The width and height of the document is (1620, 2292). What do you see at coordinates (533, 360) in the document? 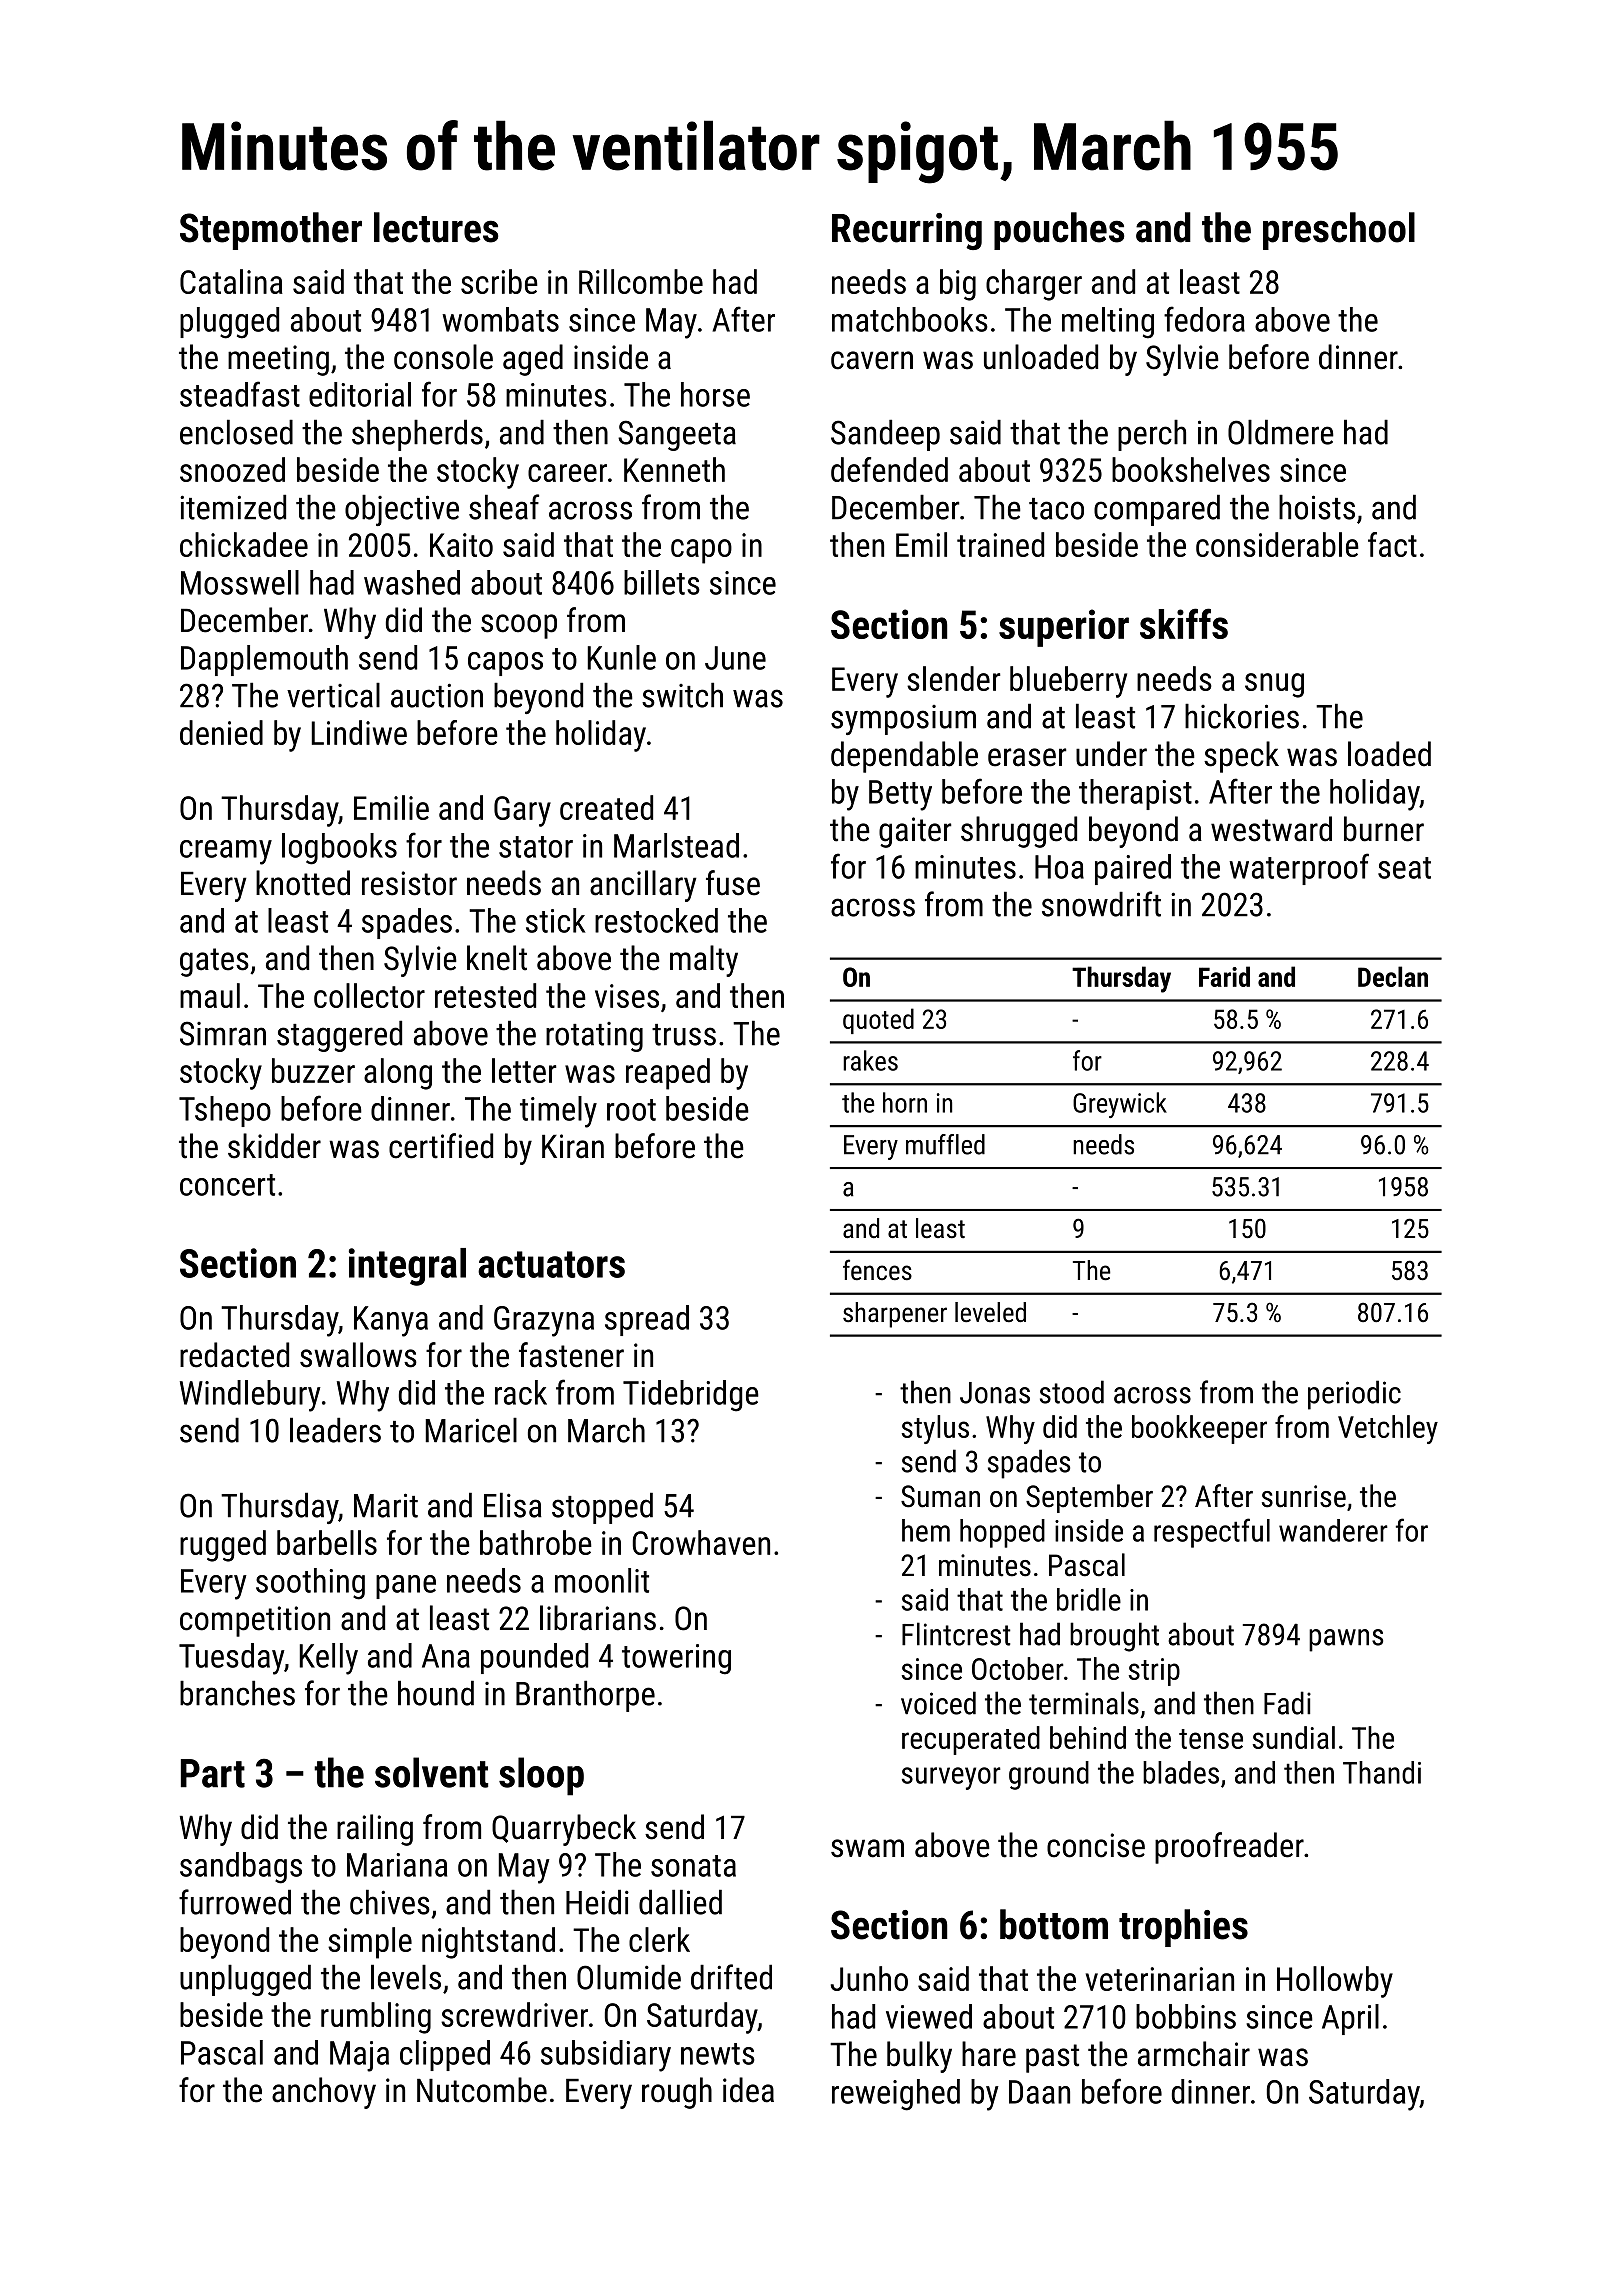
I see `aged` at bounding box center [533, 360].
